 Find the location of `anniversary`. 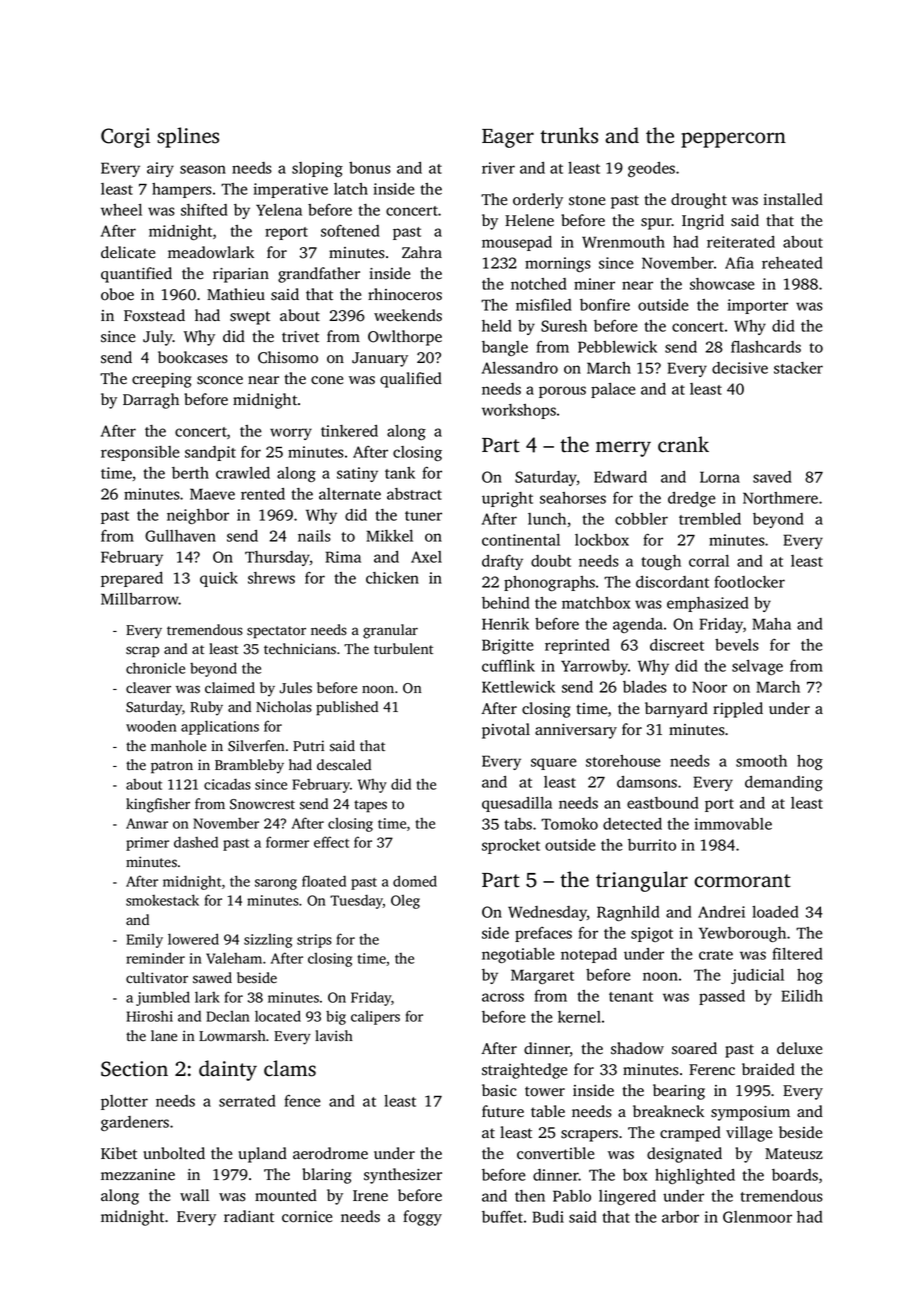

anniversary is located at coordinates (576, 731).
